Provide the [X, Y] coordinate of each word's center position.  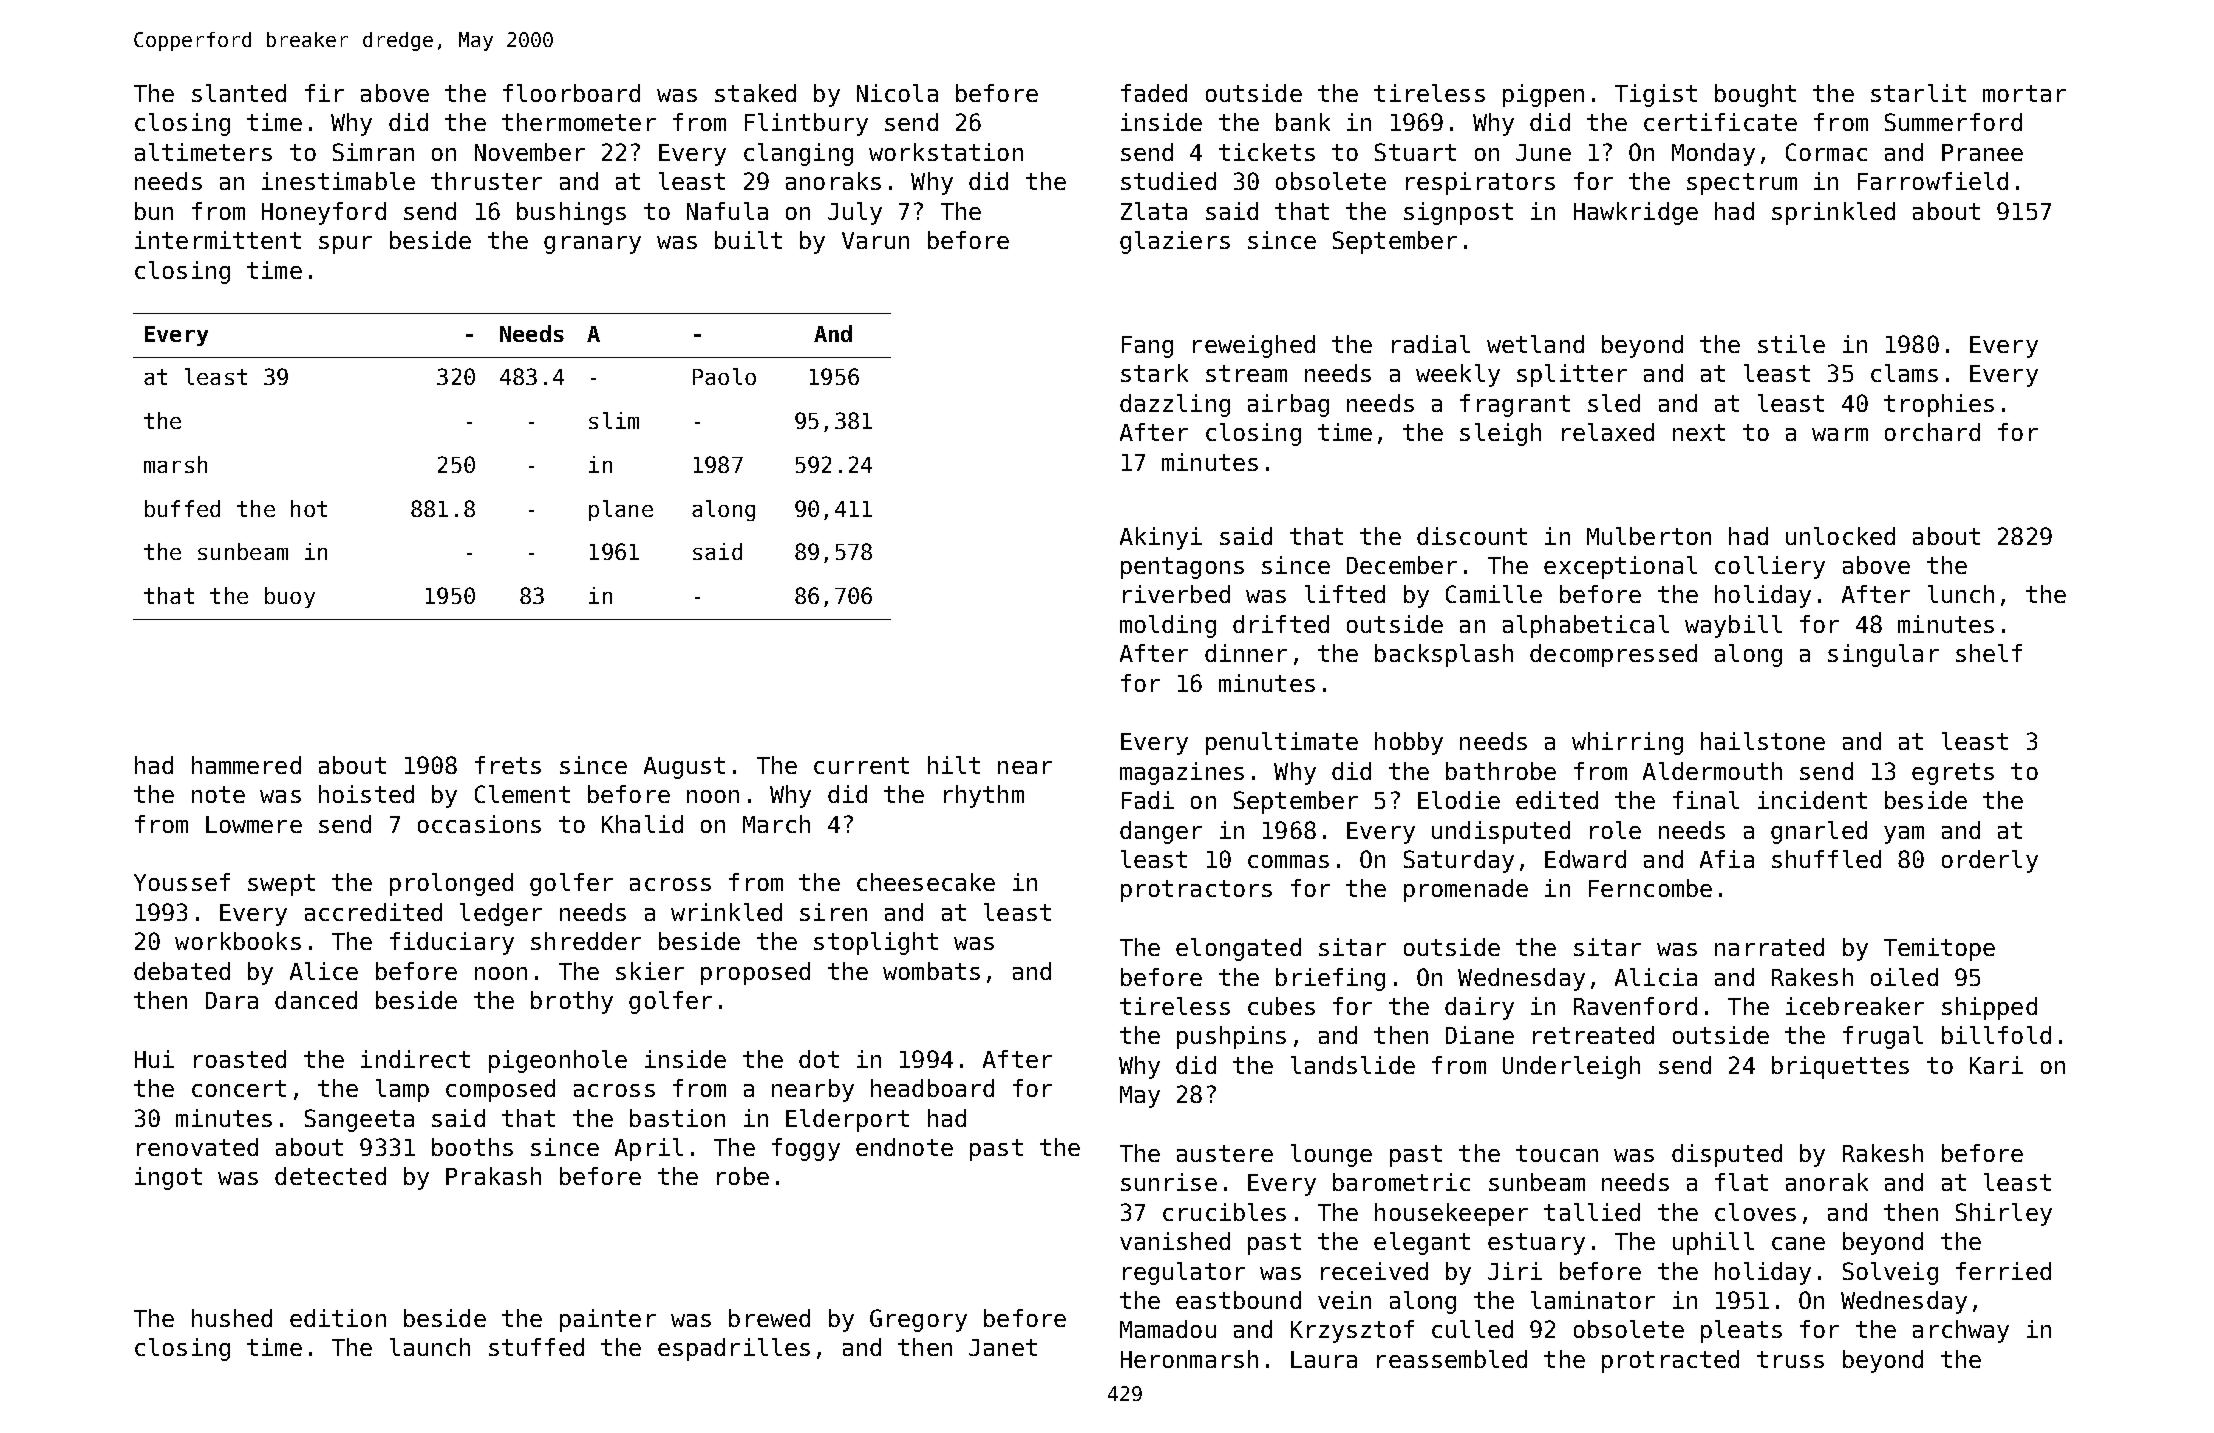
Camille [1494, 594]
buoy [290, 597]
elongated [1238, 949]
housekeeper [1451, 1214]
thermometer [579, 122]
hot [309, 508]
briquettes [1840, 1067]
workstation [946, 152]
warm [1840, 434]
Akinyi [1161, 538]
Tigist [1656, 95]
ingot [168, 1178]
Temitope [1939, 949]
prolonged [451, 884]
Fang [1147, 347]
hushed [232, 1318]
